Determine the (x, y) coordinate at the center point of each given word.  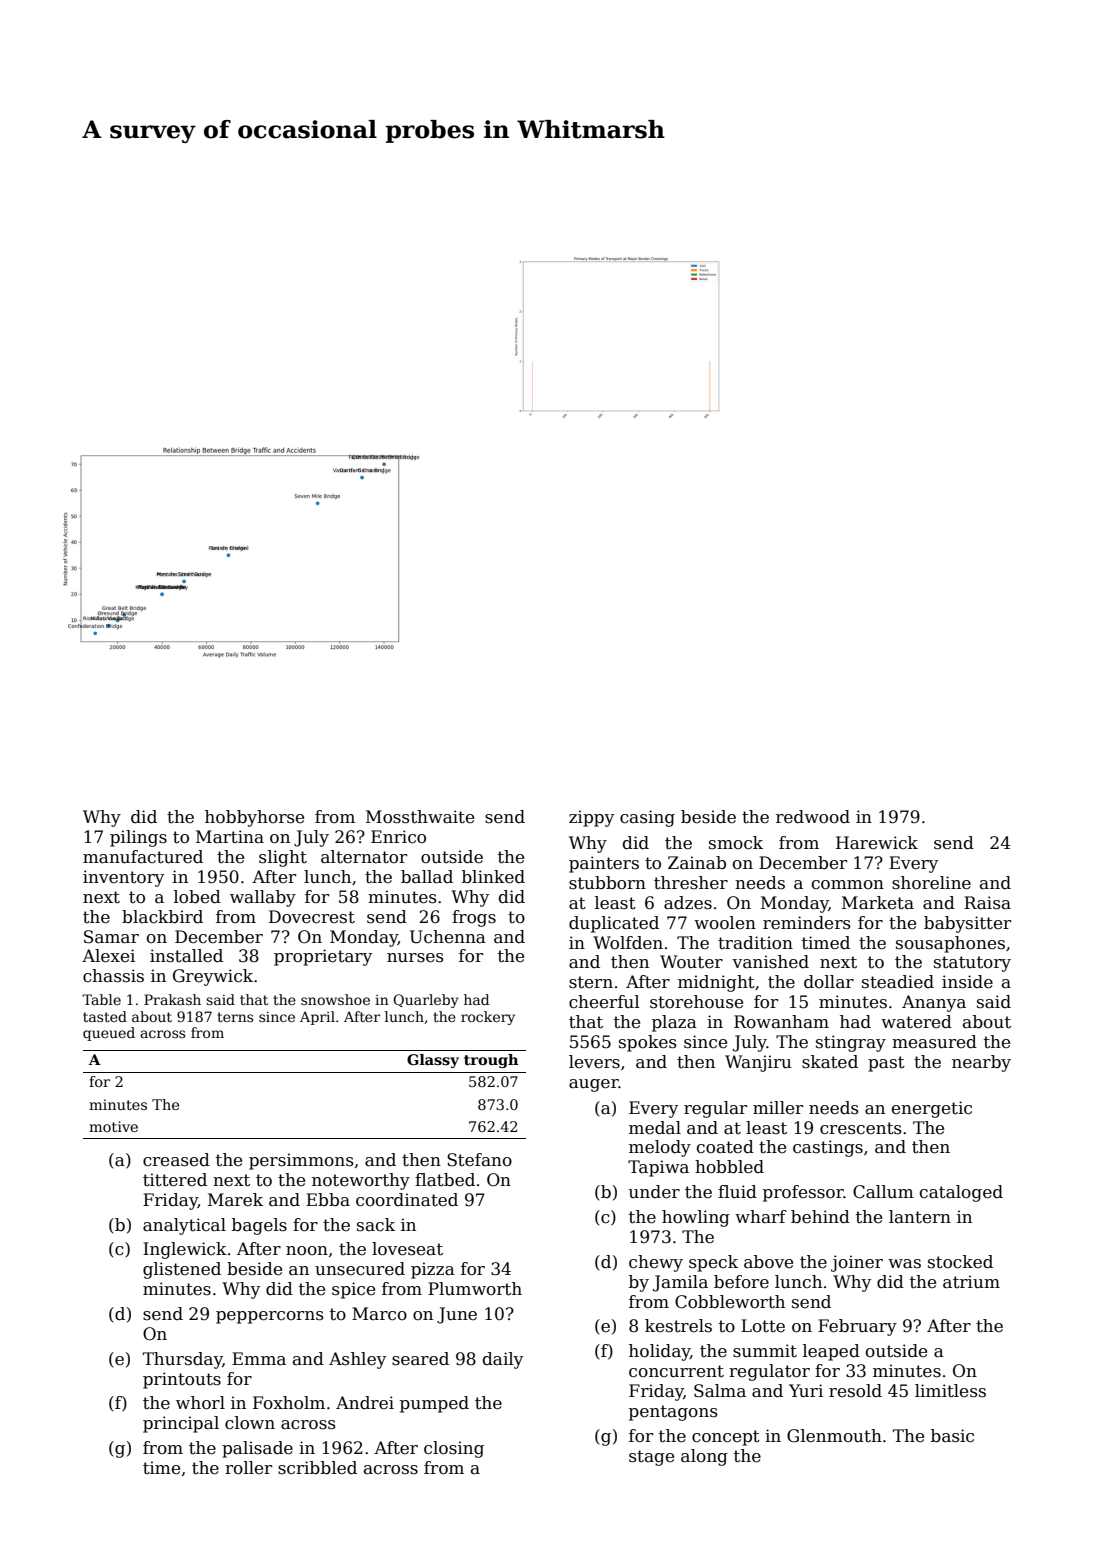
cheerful (604, 1002)
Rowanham (781, 1022)
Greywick (213, 977)
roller (248, 1468)
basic (952, 1436)
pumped (434, 1404)
